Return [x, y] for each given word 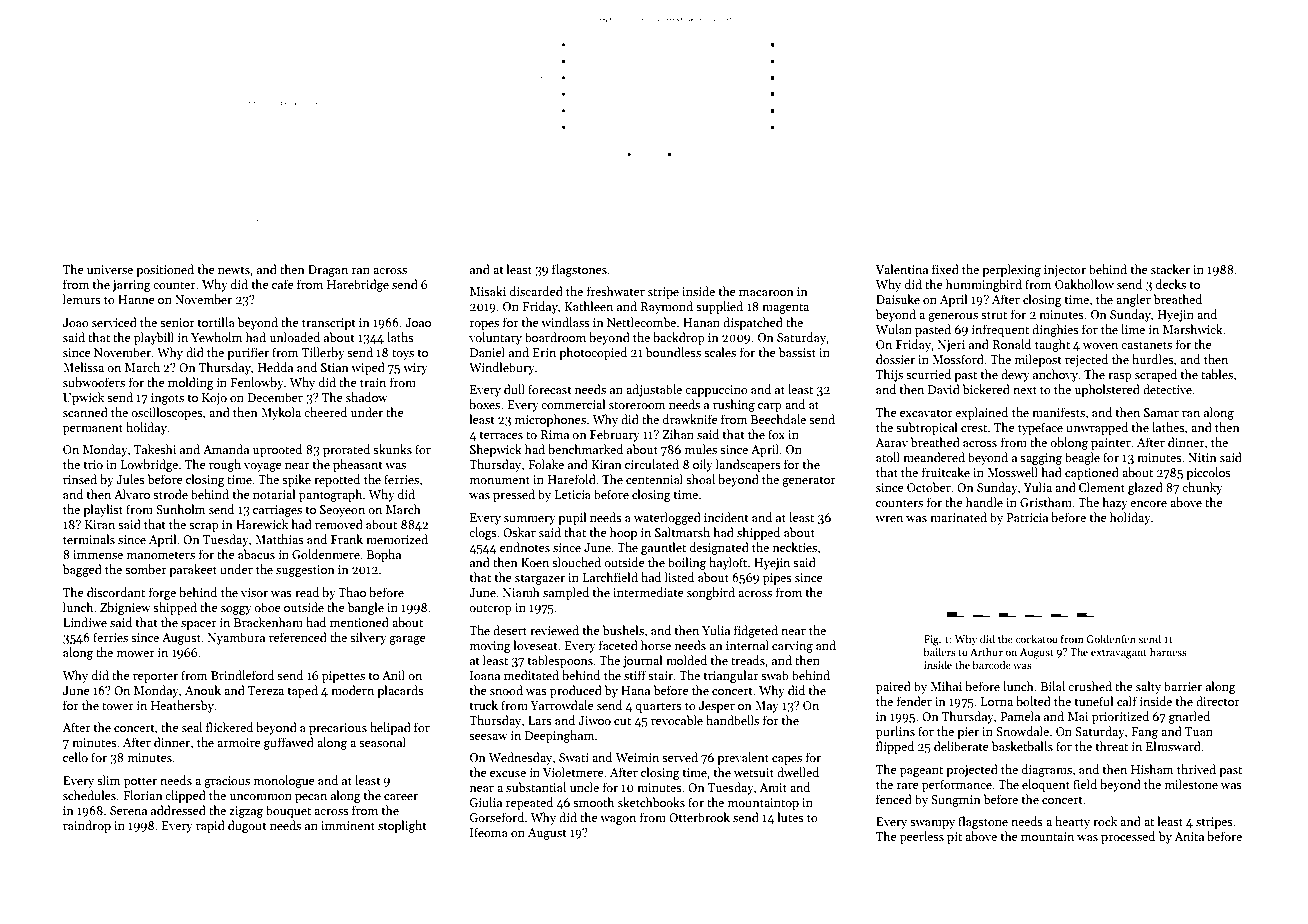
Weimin [637, 757]
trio [93, 464]
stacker [1170, 269]
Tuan [1199, 731]
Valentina [901, 269]
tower [118, 706]
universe [110, 269]
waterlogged [667, 518]
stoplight [402, 826]
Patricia [1027, 517]
